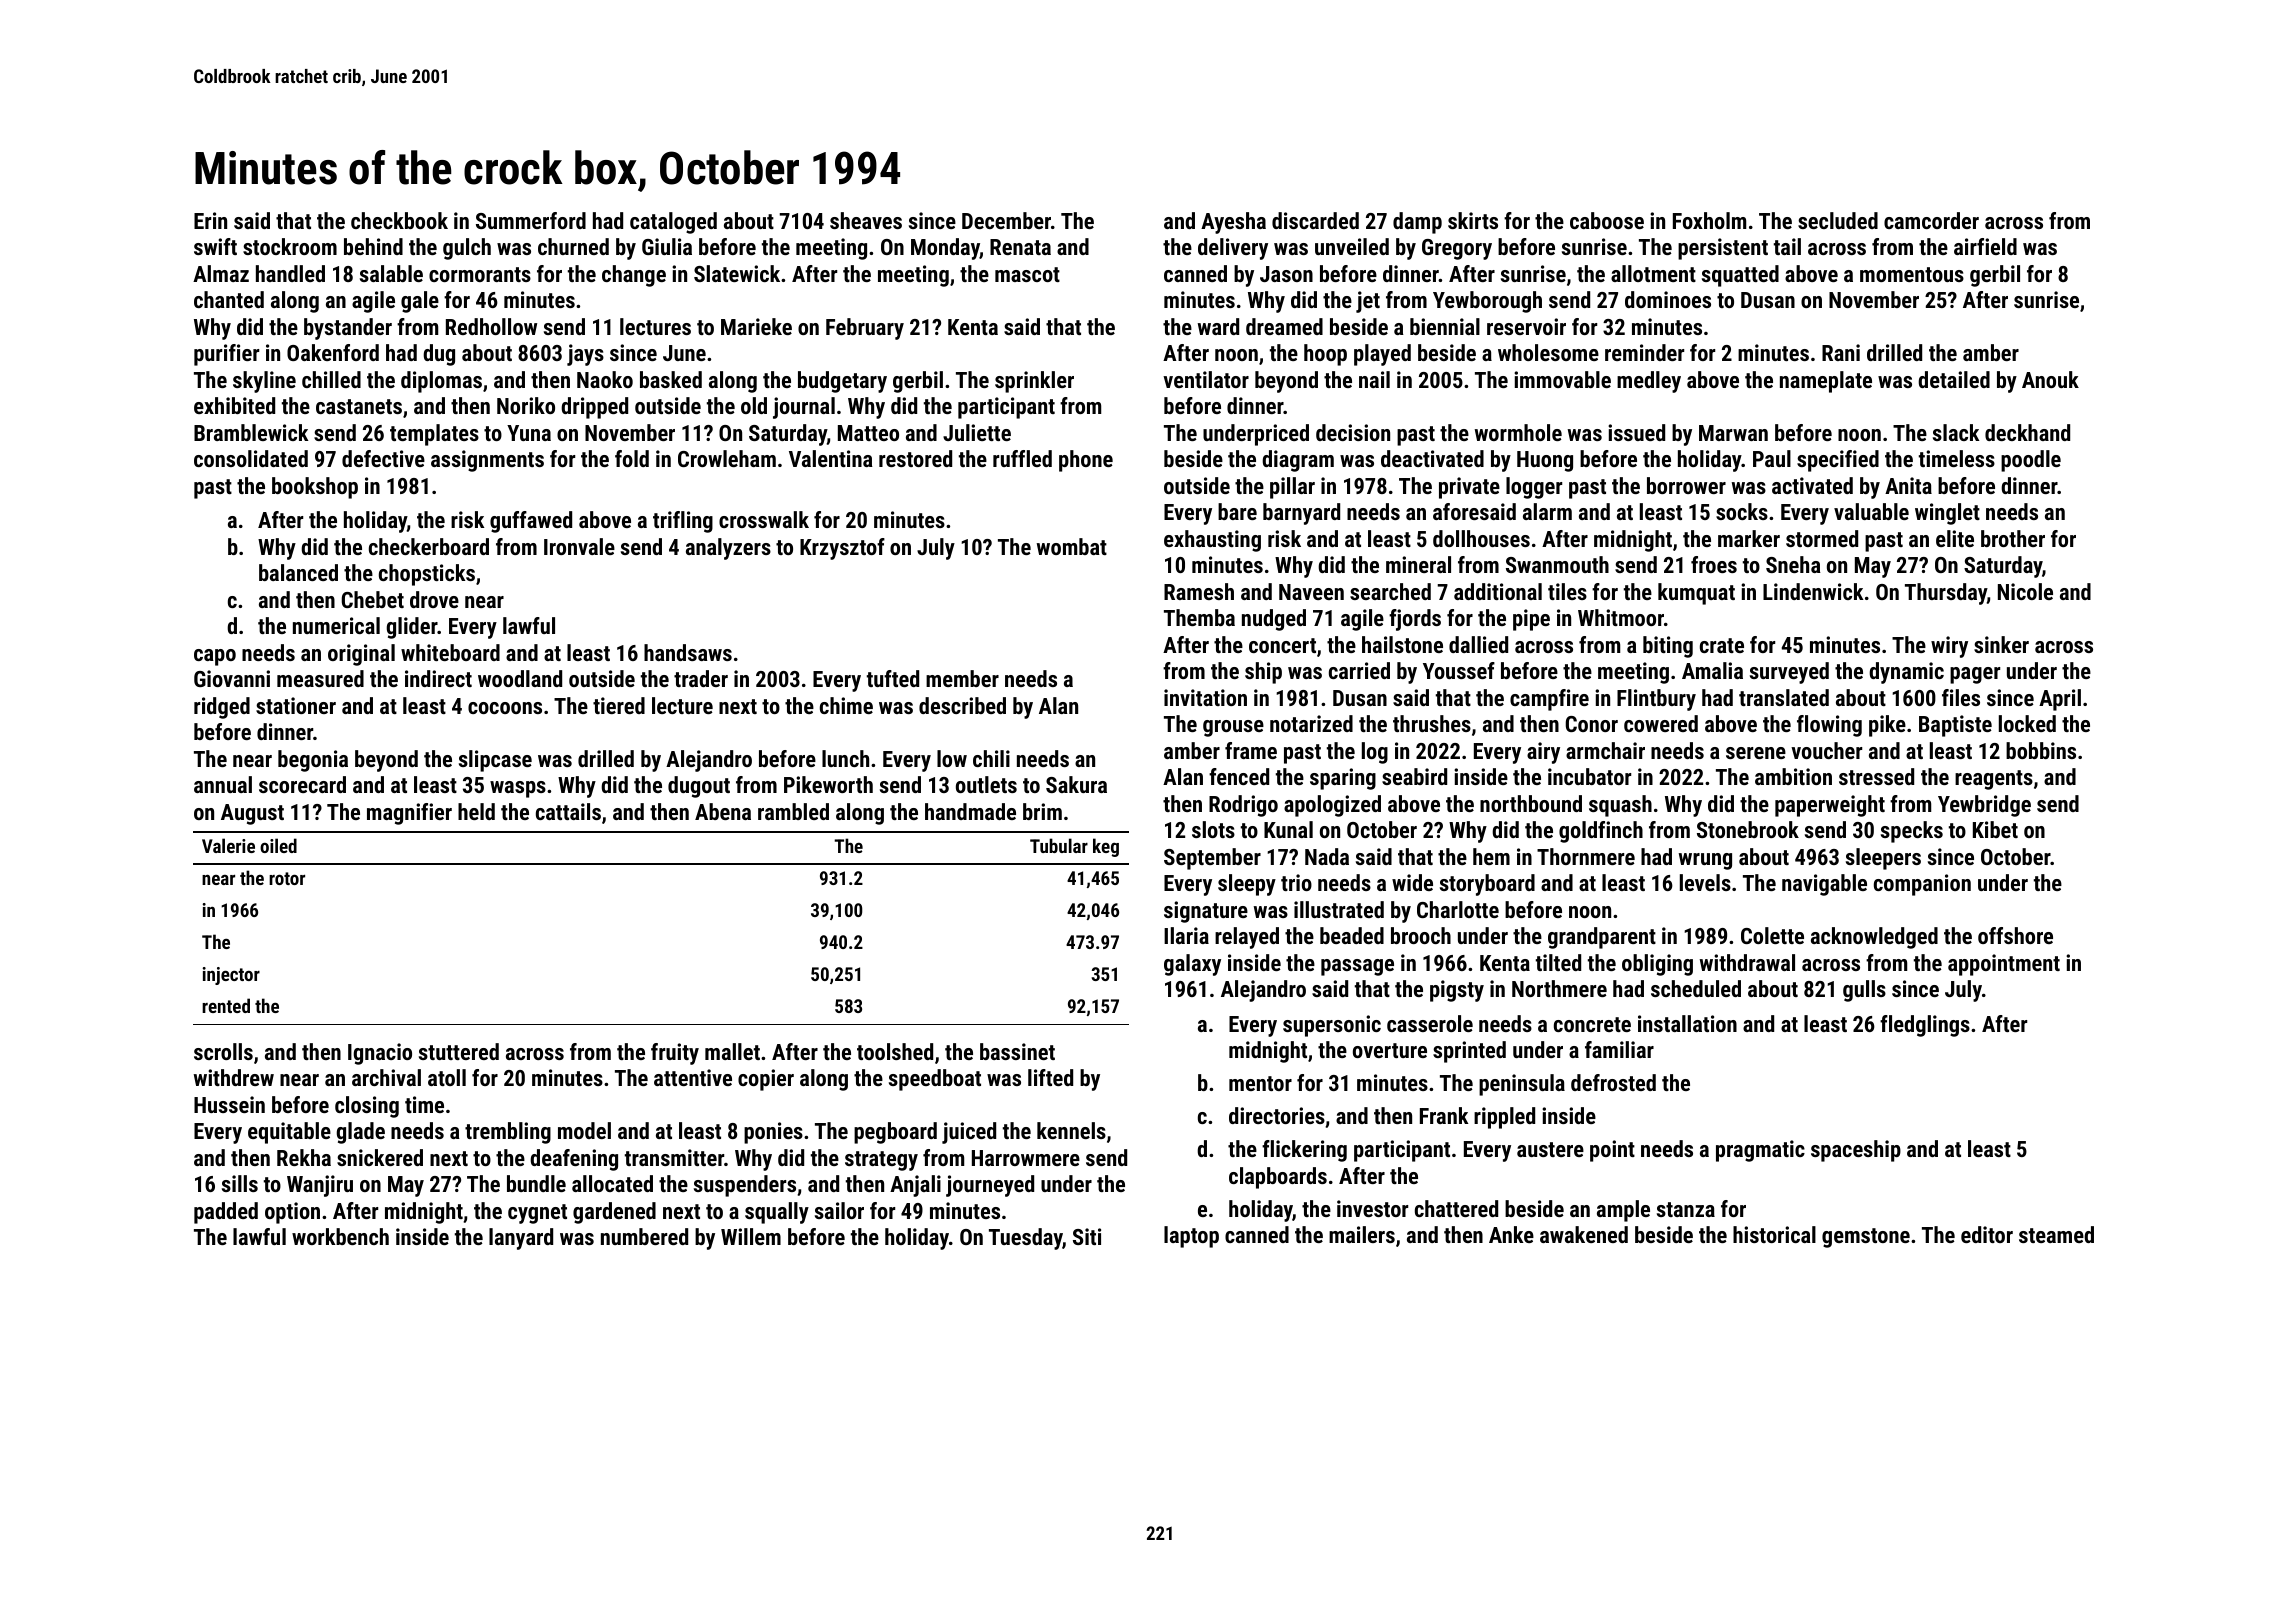 This screenshot has width=2292, height=1620. What do you see at coordinates (340, 1236) in the screenshot?
I see `workbench` at bounding box center [340, 1236].
